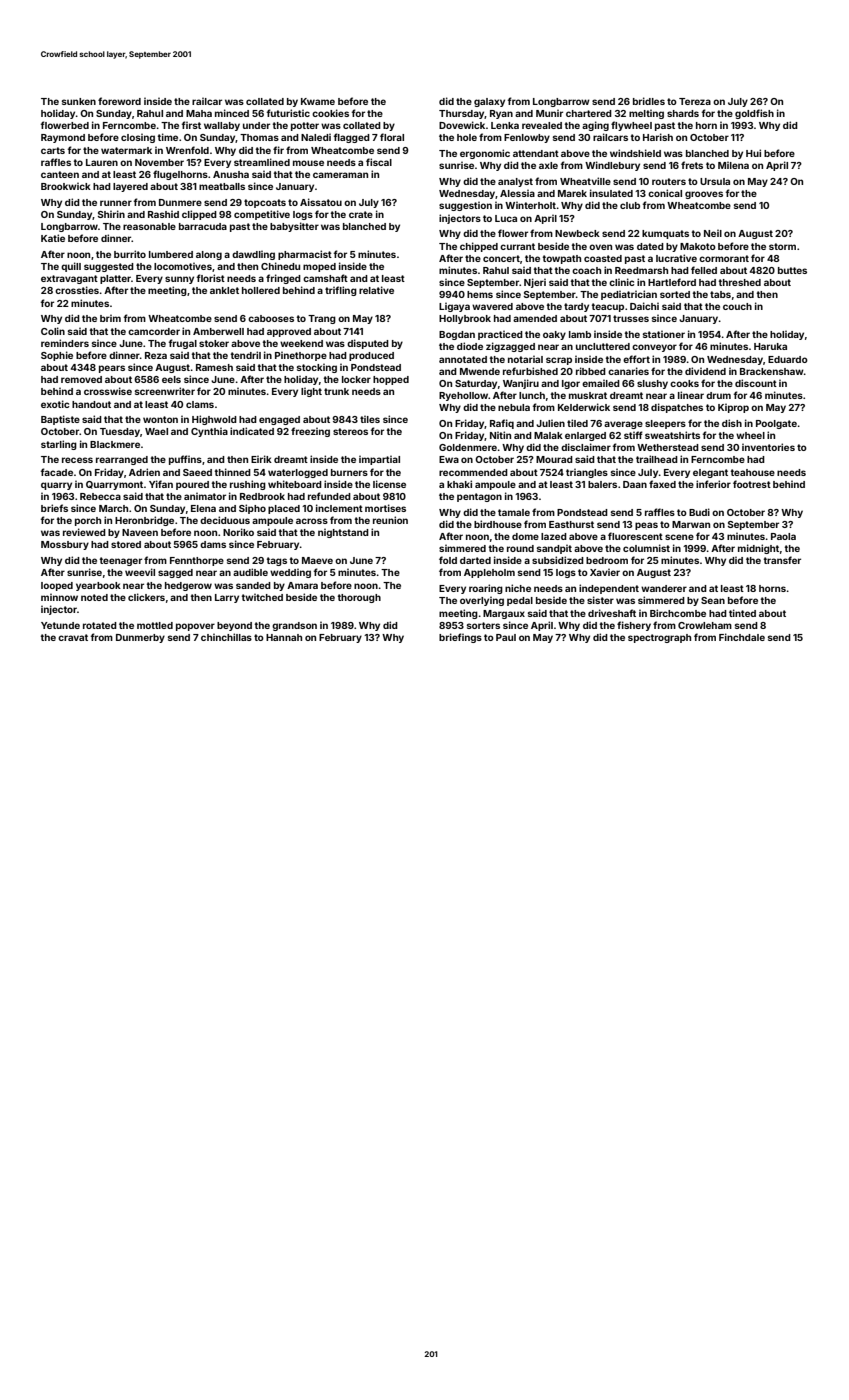  Describe the element at coordinates (191, 125) in the image. I see `first` at that location.
